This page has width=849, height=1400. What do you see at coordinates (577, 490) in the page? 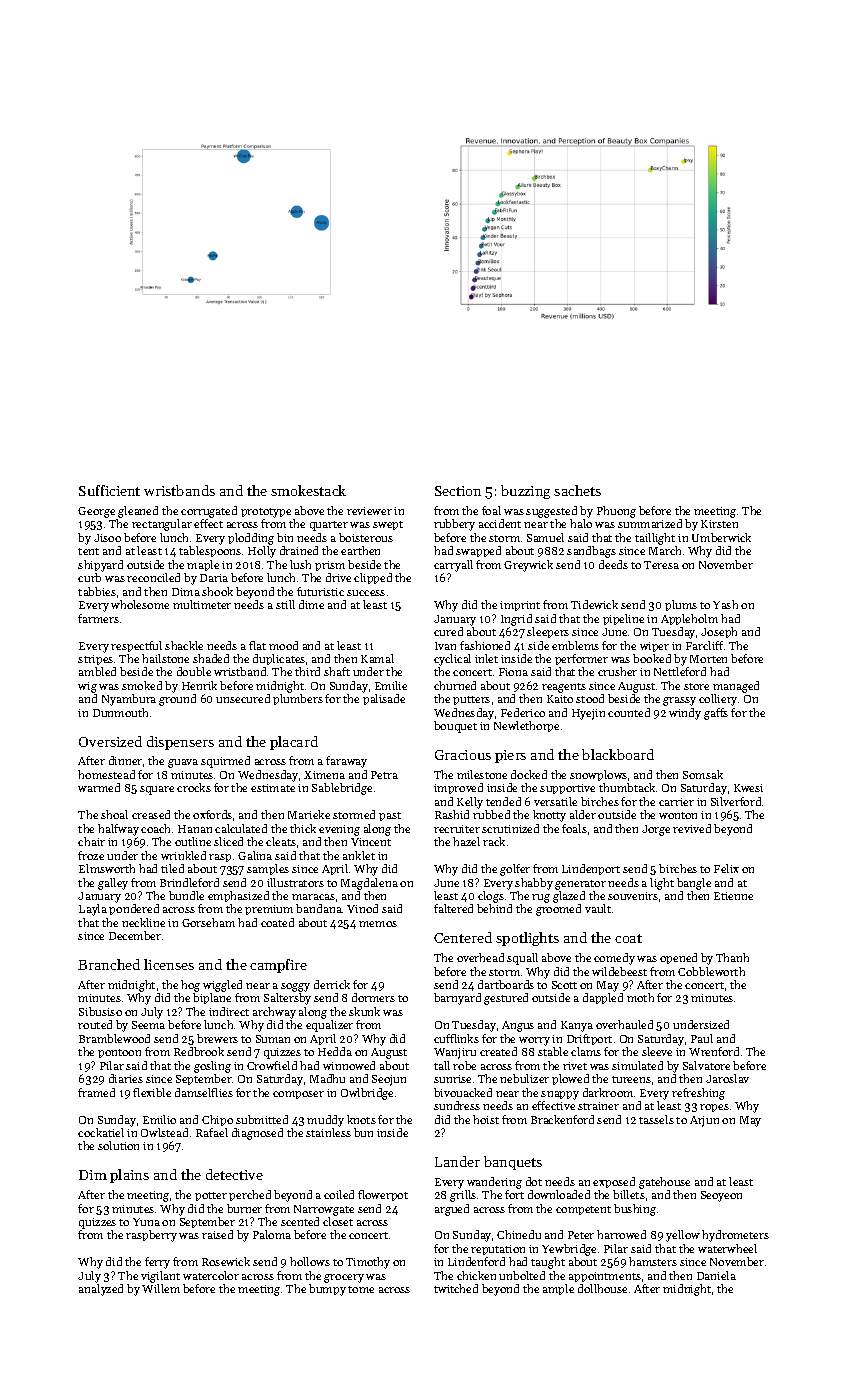
I see `sachets` at bounding box center [577, 490].
